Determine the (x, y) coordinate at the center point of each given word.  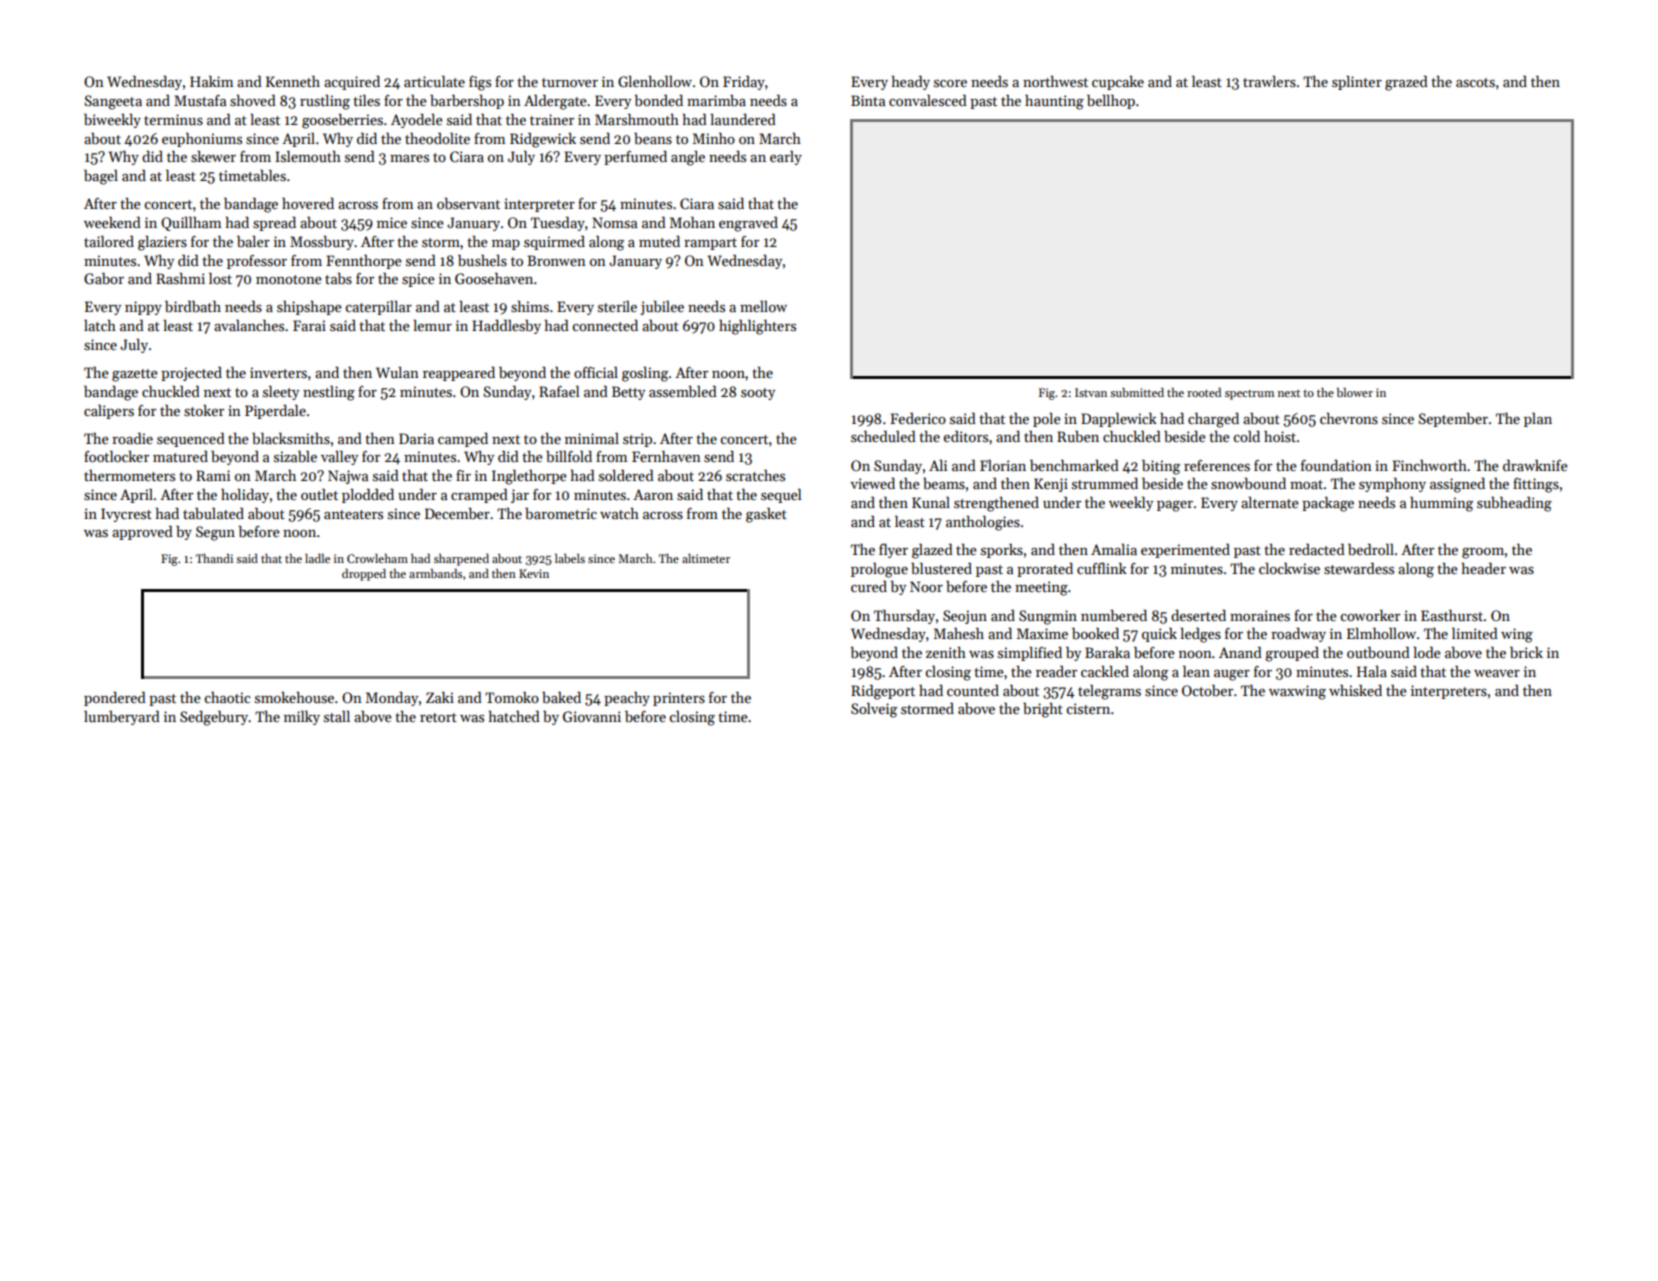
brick (1526, 652)
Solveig (874, 710)
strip (637, 440)
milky (302, 718)
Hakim (211, 81)
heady (910, 82)
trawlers (1269, 81)
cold (1247, 436)
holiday (245, 495)
